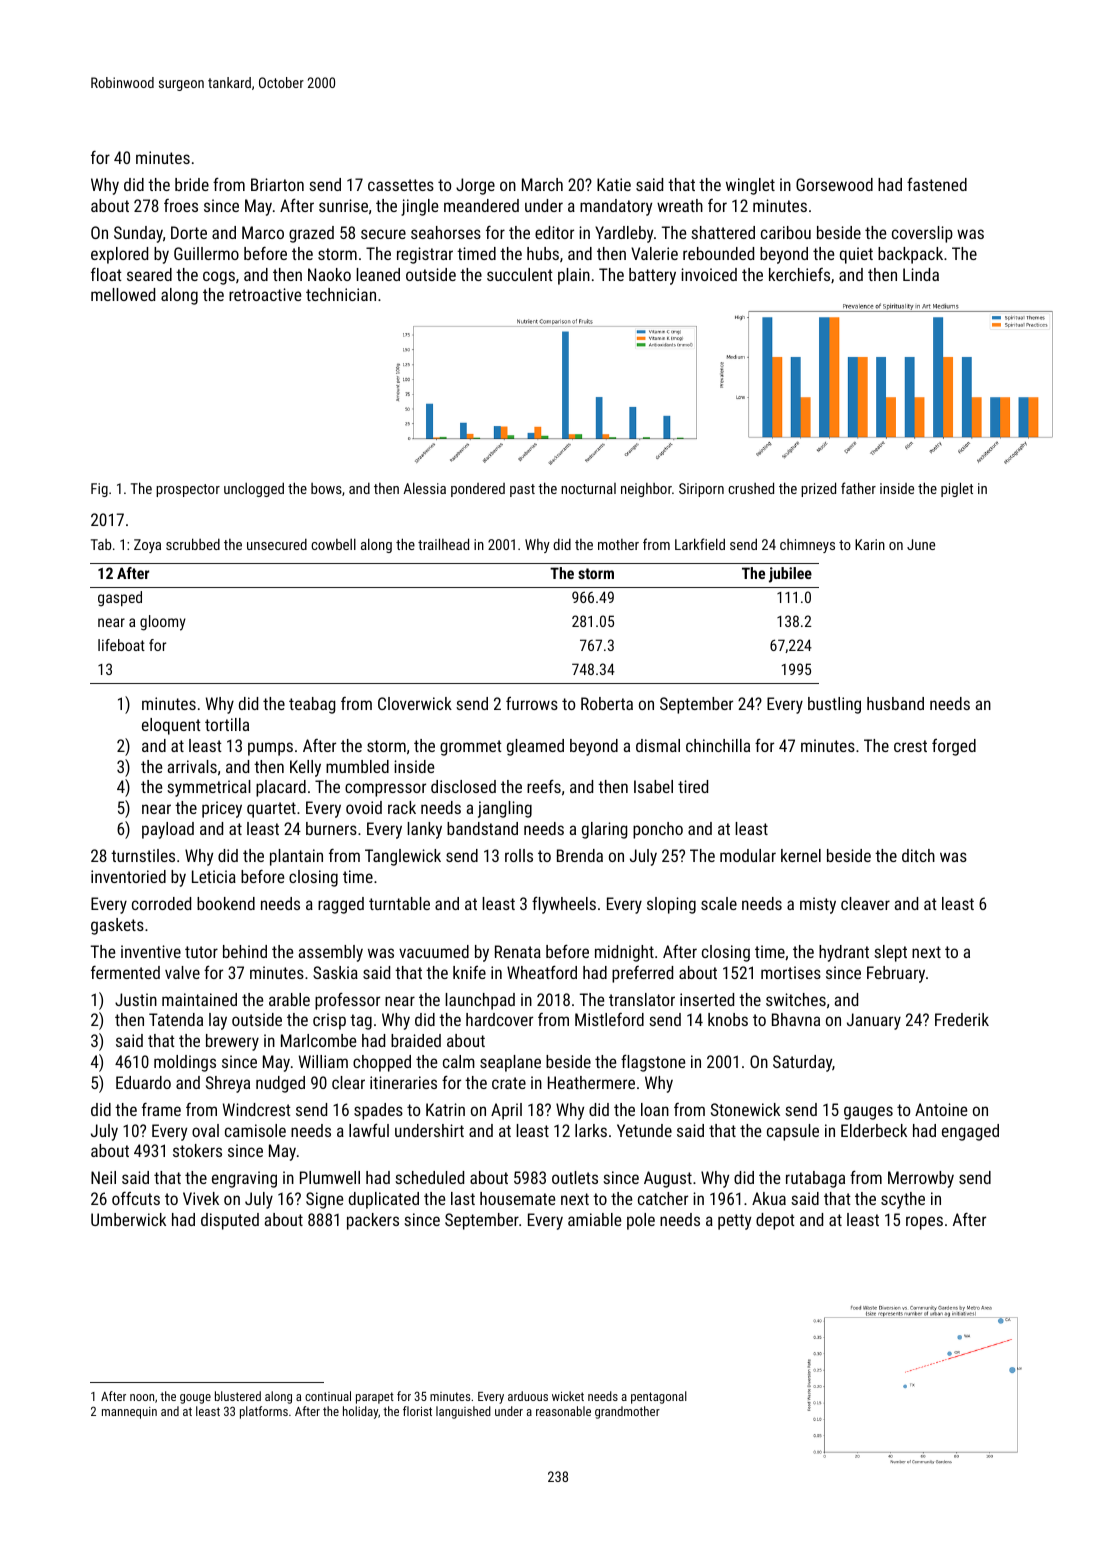 The height and width of the screenshot is (1549, 1095). Describe the element at coordinates (312, 705) in the screenshot. I see `teabag` at that location.
